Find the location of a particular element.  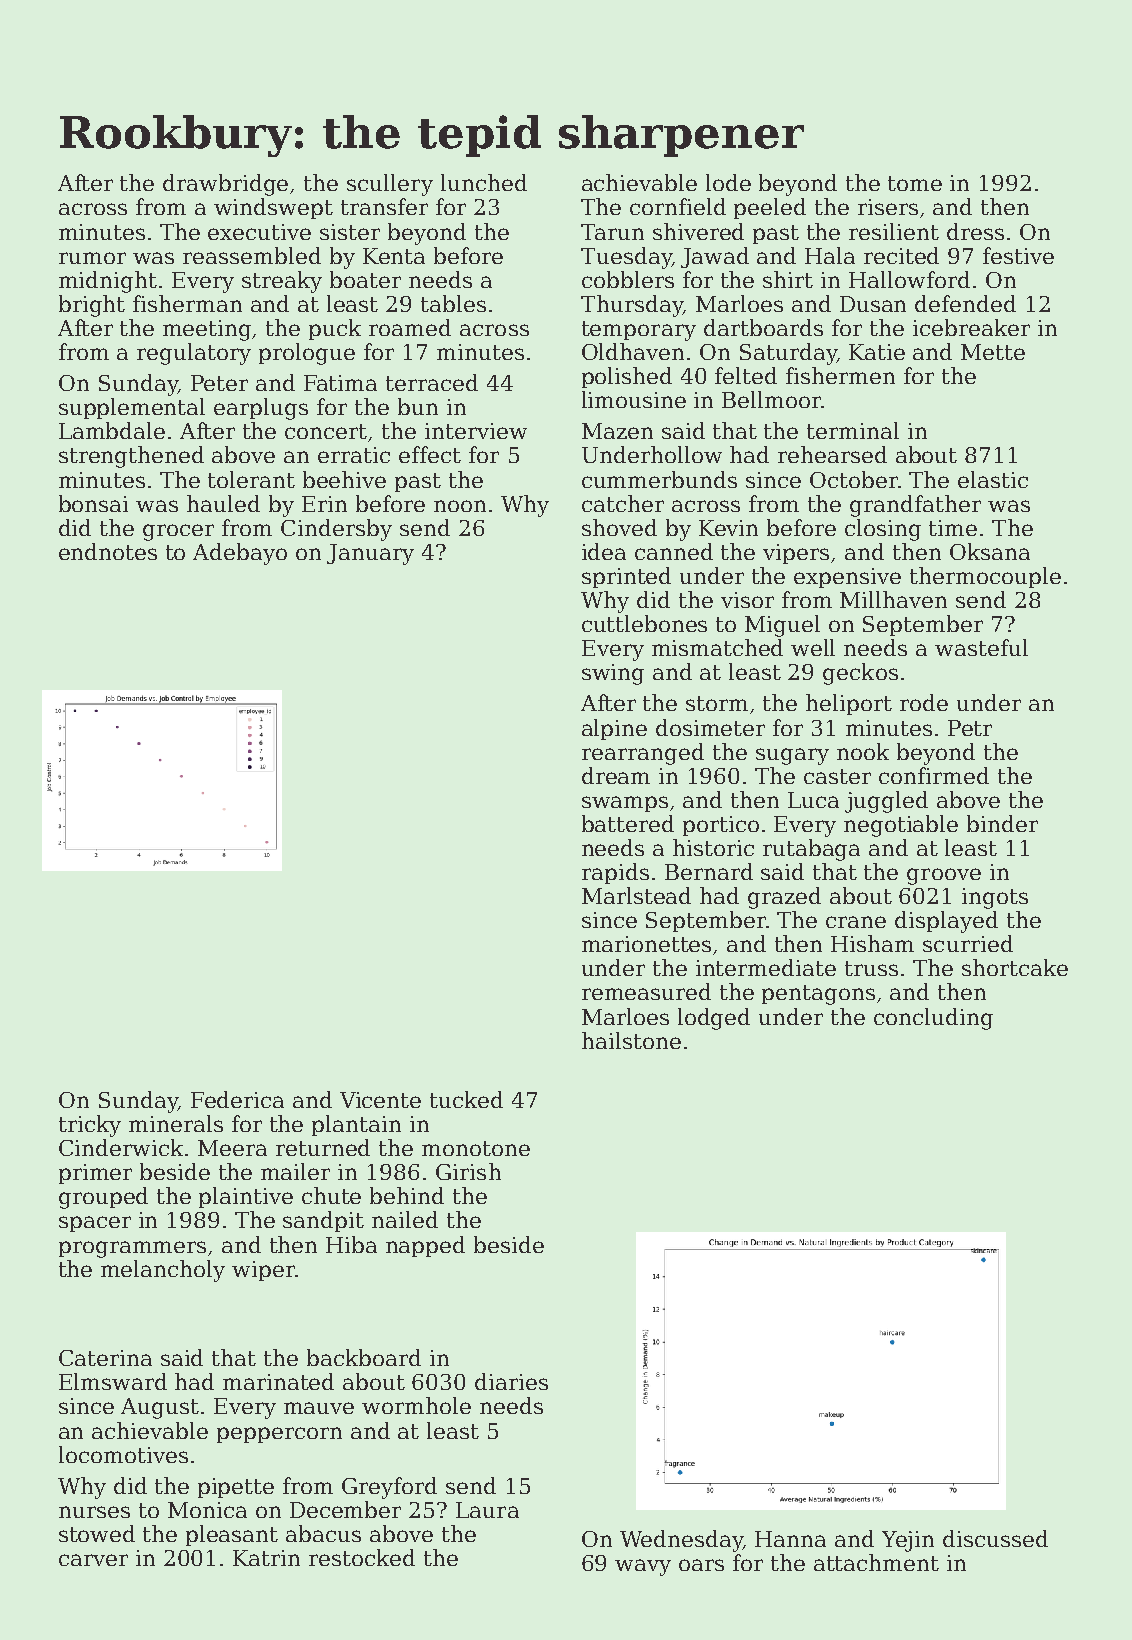

Meera is located at coordinates (232, 1148).
